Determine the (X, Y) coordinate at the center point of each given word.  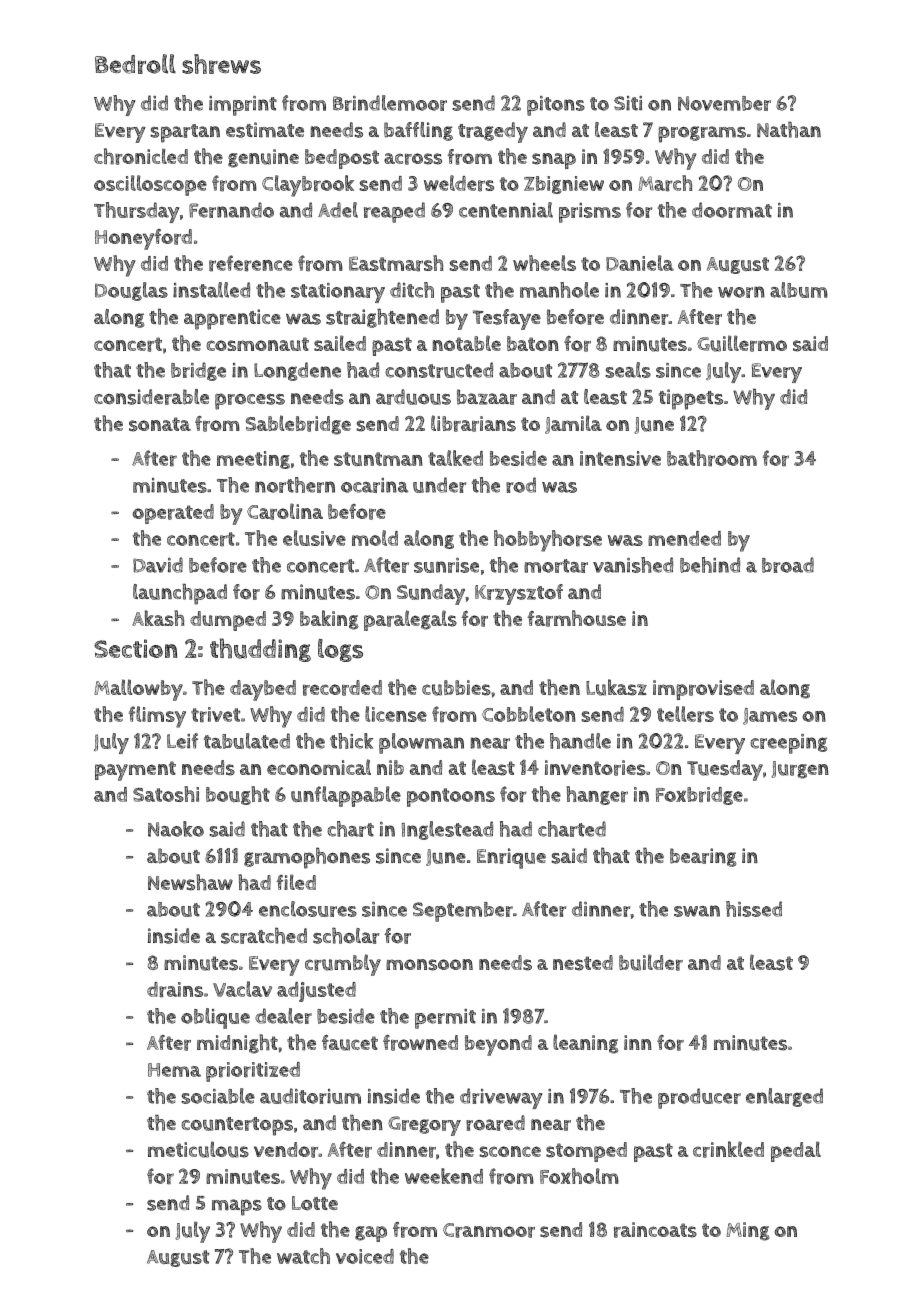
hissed (754, 909)
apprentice (232, 319)
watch (303, 1256)
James (770, 716)
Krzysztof (519, 594)
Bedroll (135, 64)
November (724, 103)
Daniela (640, 263)
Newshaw (190, 882)
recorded (342, 688)
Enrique (511, 858)
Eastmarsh (396, 263)
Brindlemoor (390, 103)
